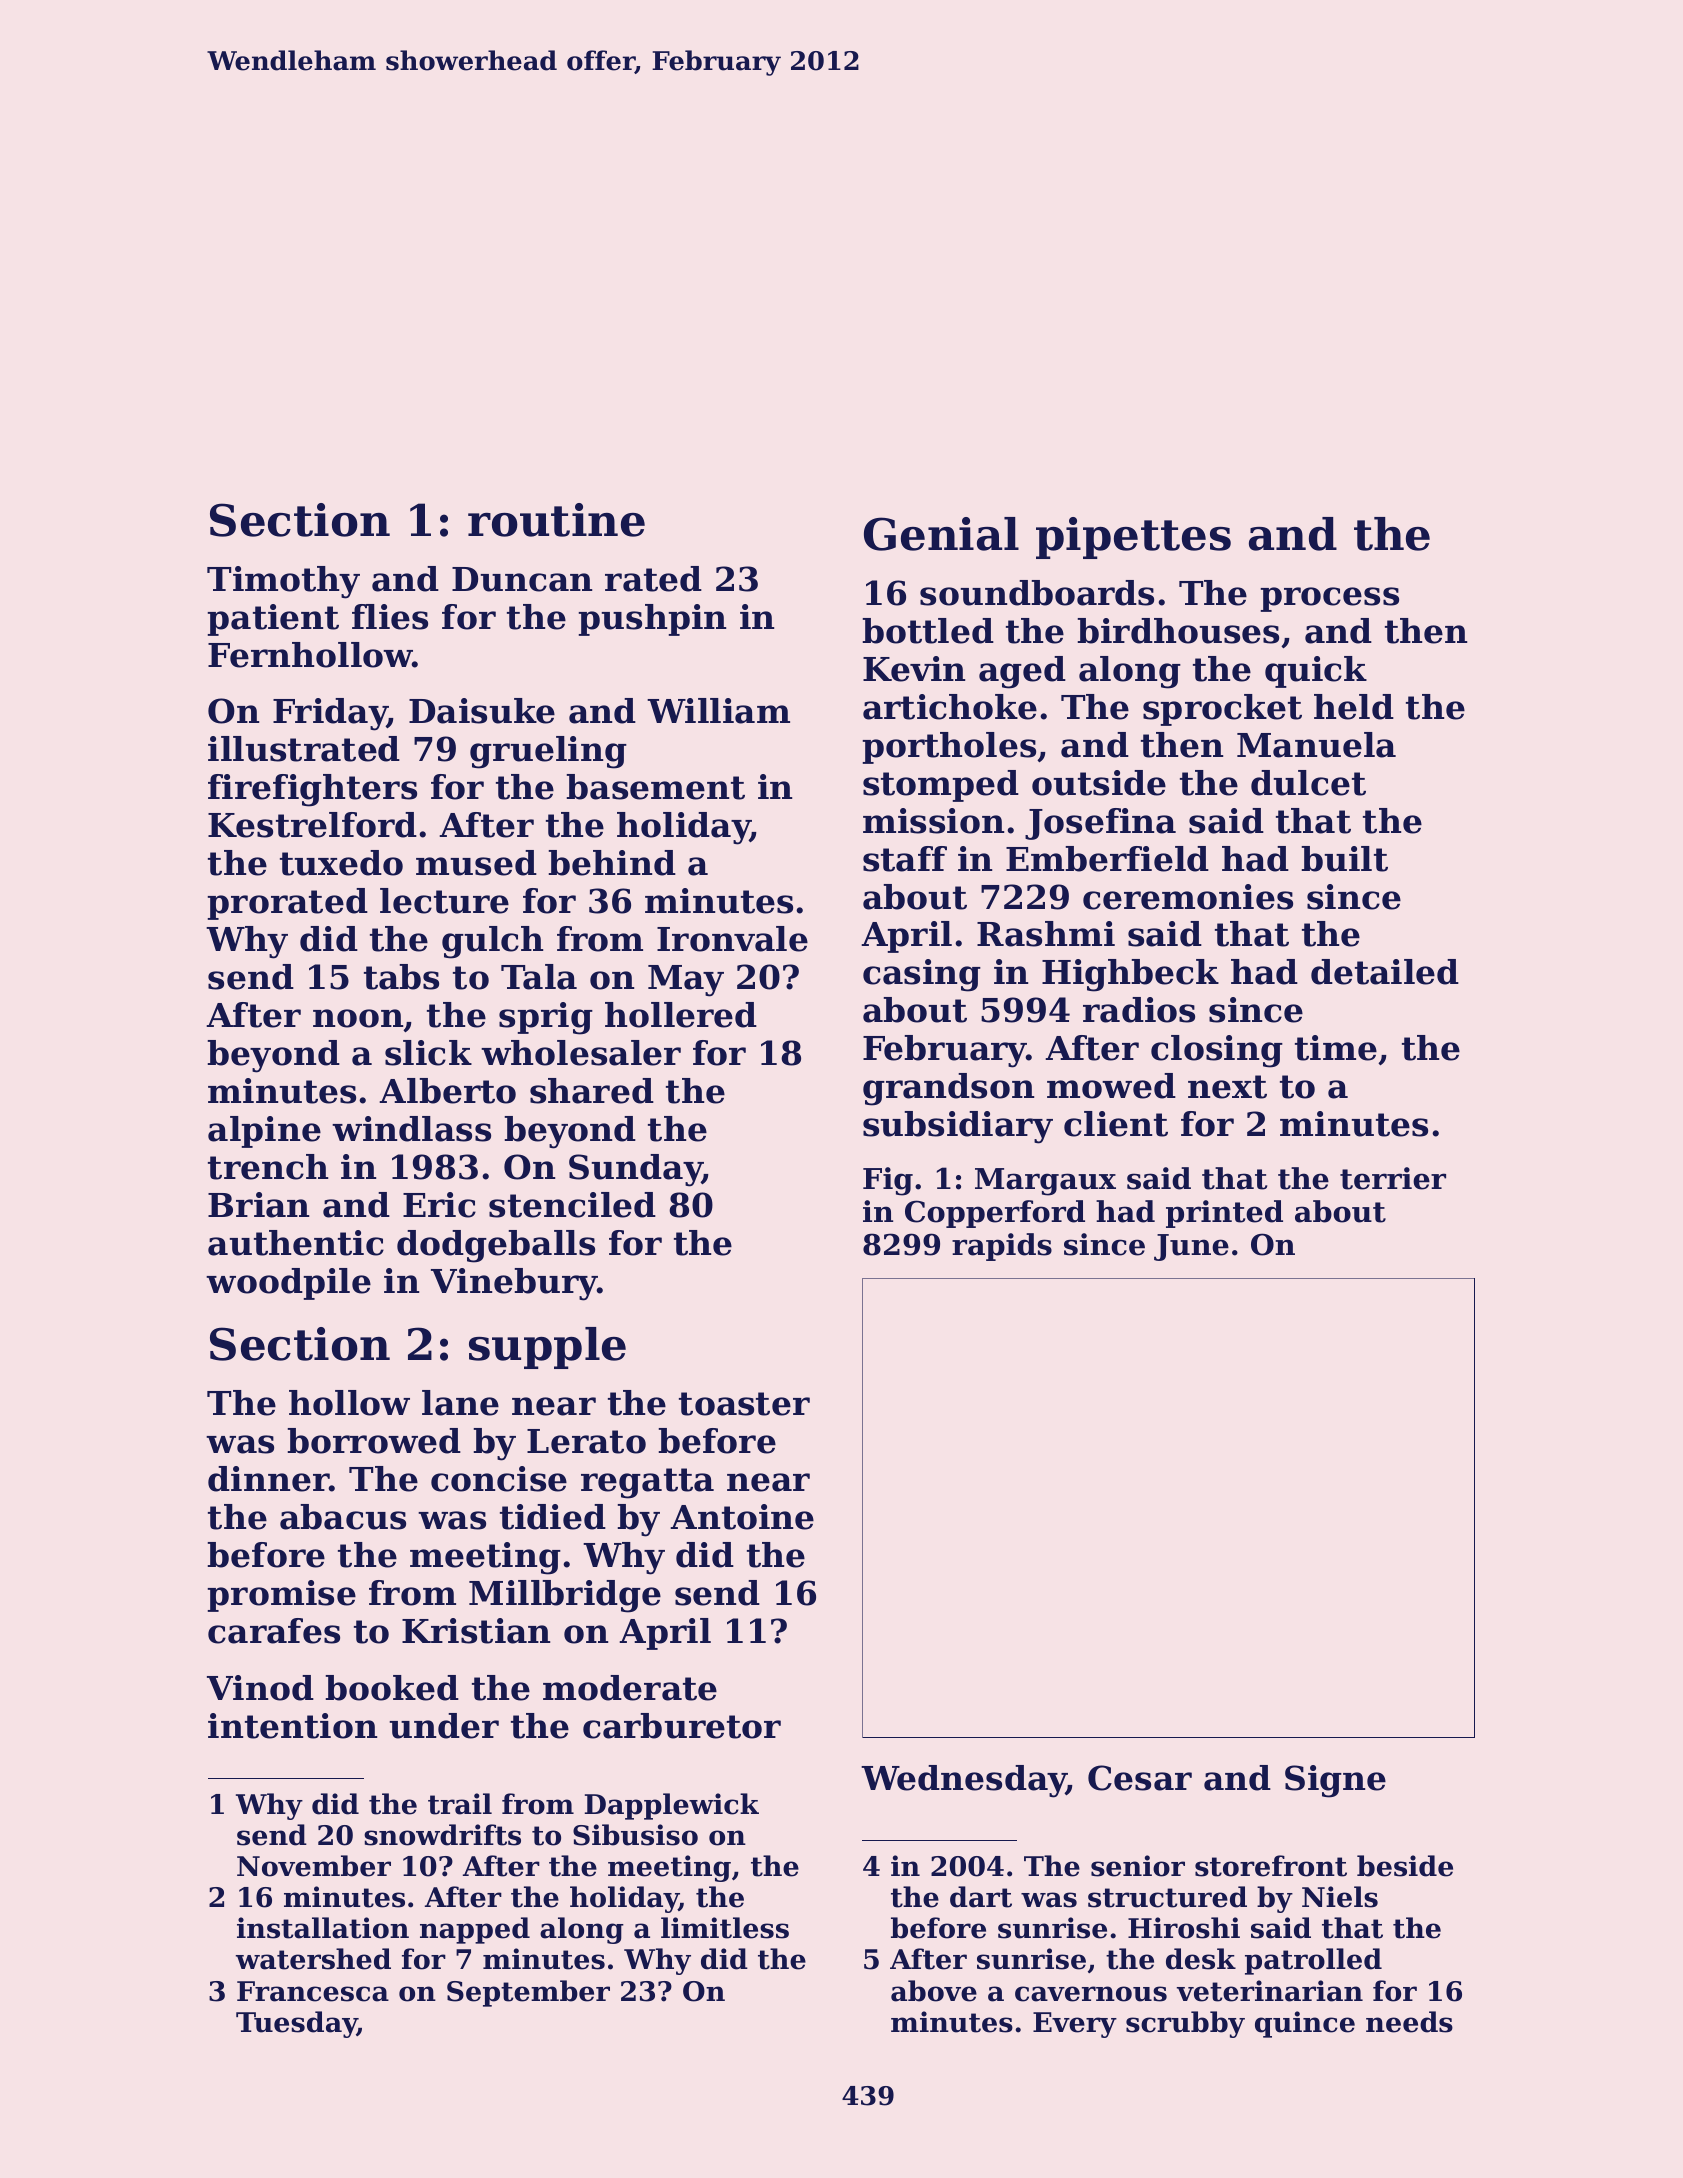 This image has width=1683, height=2178. Describe the element at coordinates (1075, 2025) in the image. I see `Every` at that location.
